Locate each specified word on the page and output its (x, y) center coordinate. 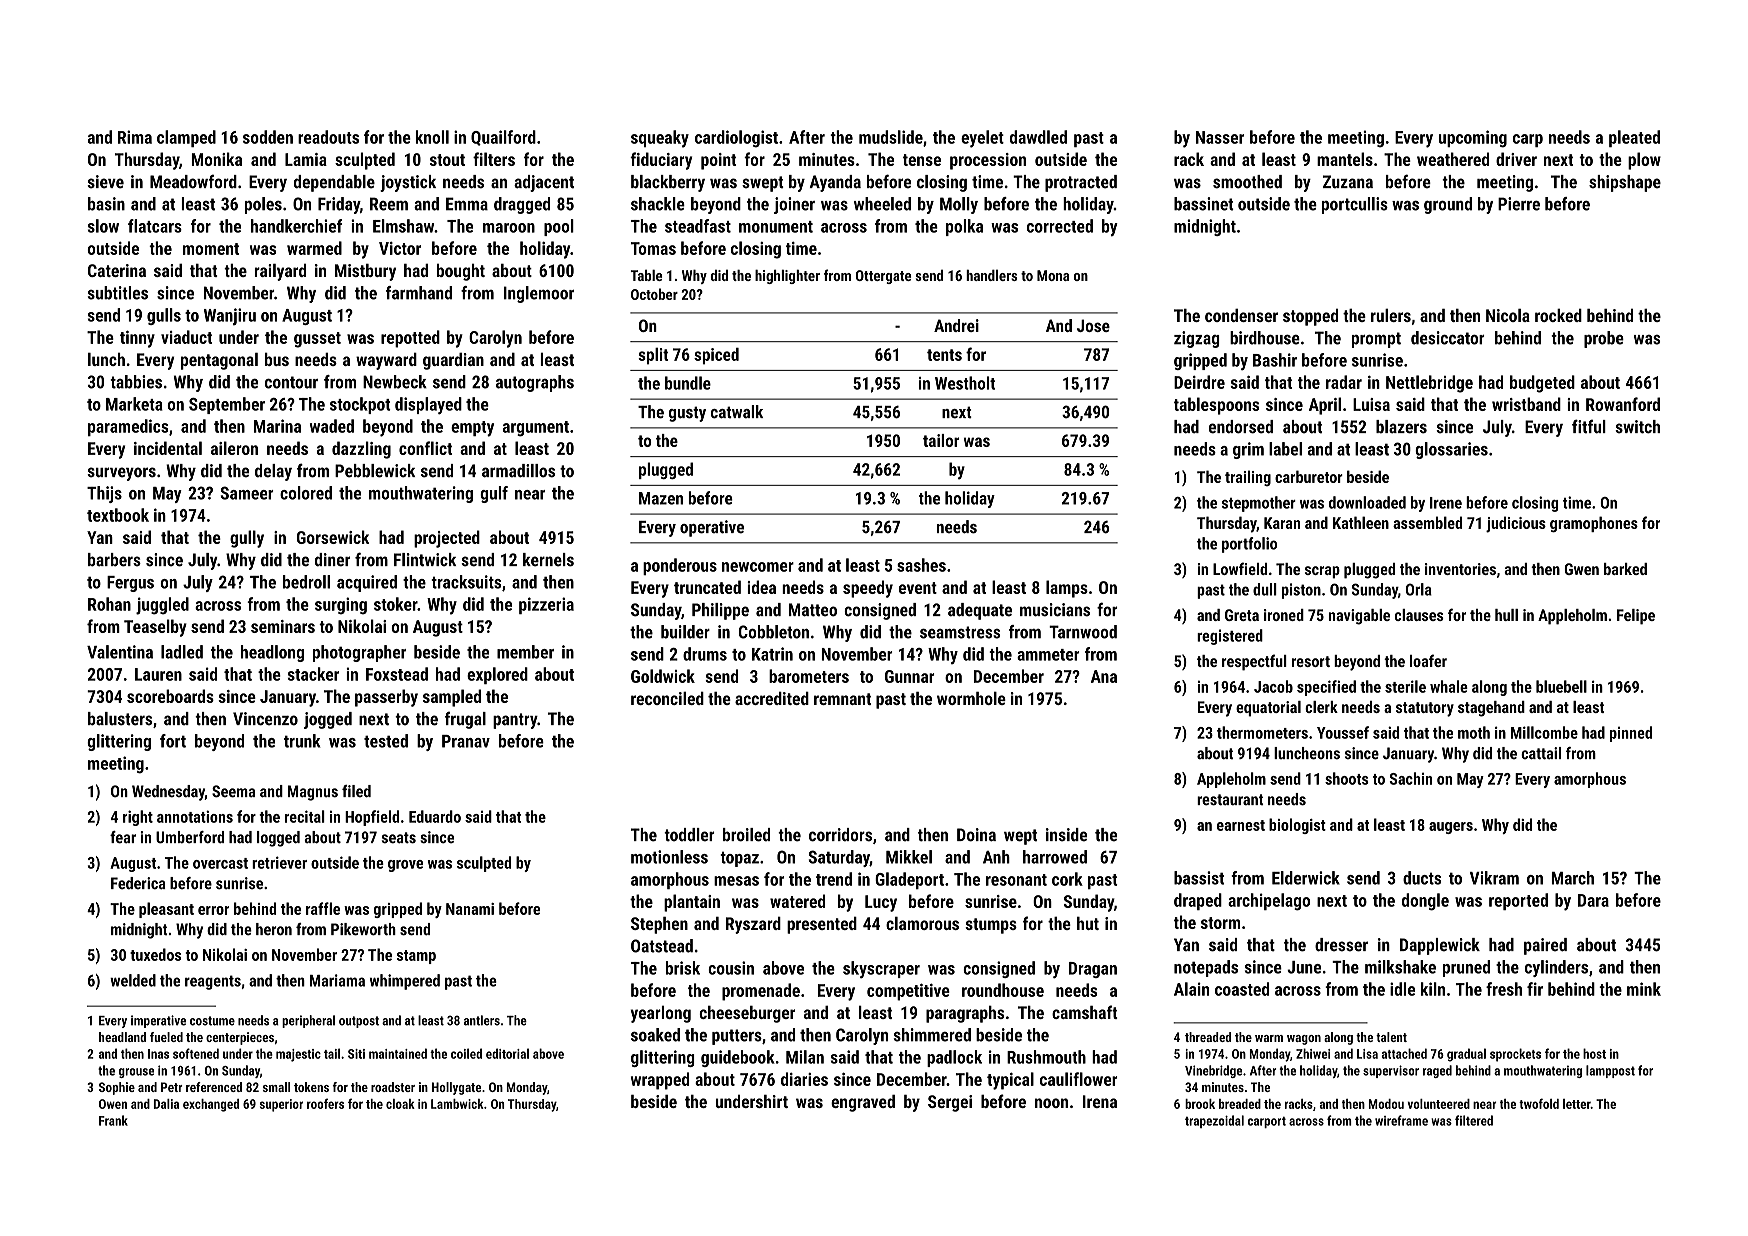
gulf (494, 494)
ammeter (1048, 655)
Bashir (1275, 360)
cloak (400, 1104)
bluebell (1561, 686)
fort (173, 741)
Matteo (813, 610)
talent (1391, 1037)
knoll (432, 137)
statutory (1425, 709)
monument (776, 227)
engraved (863, 1103)
